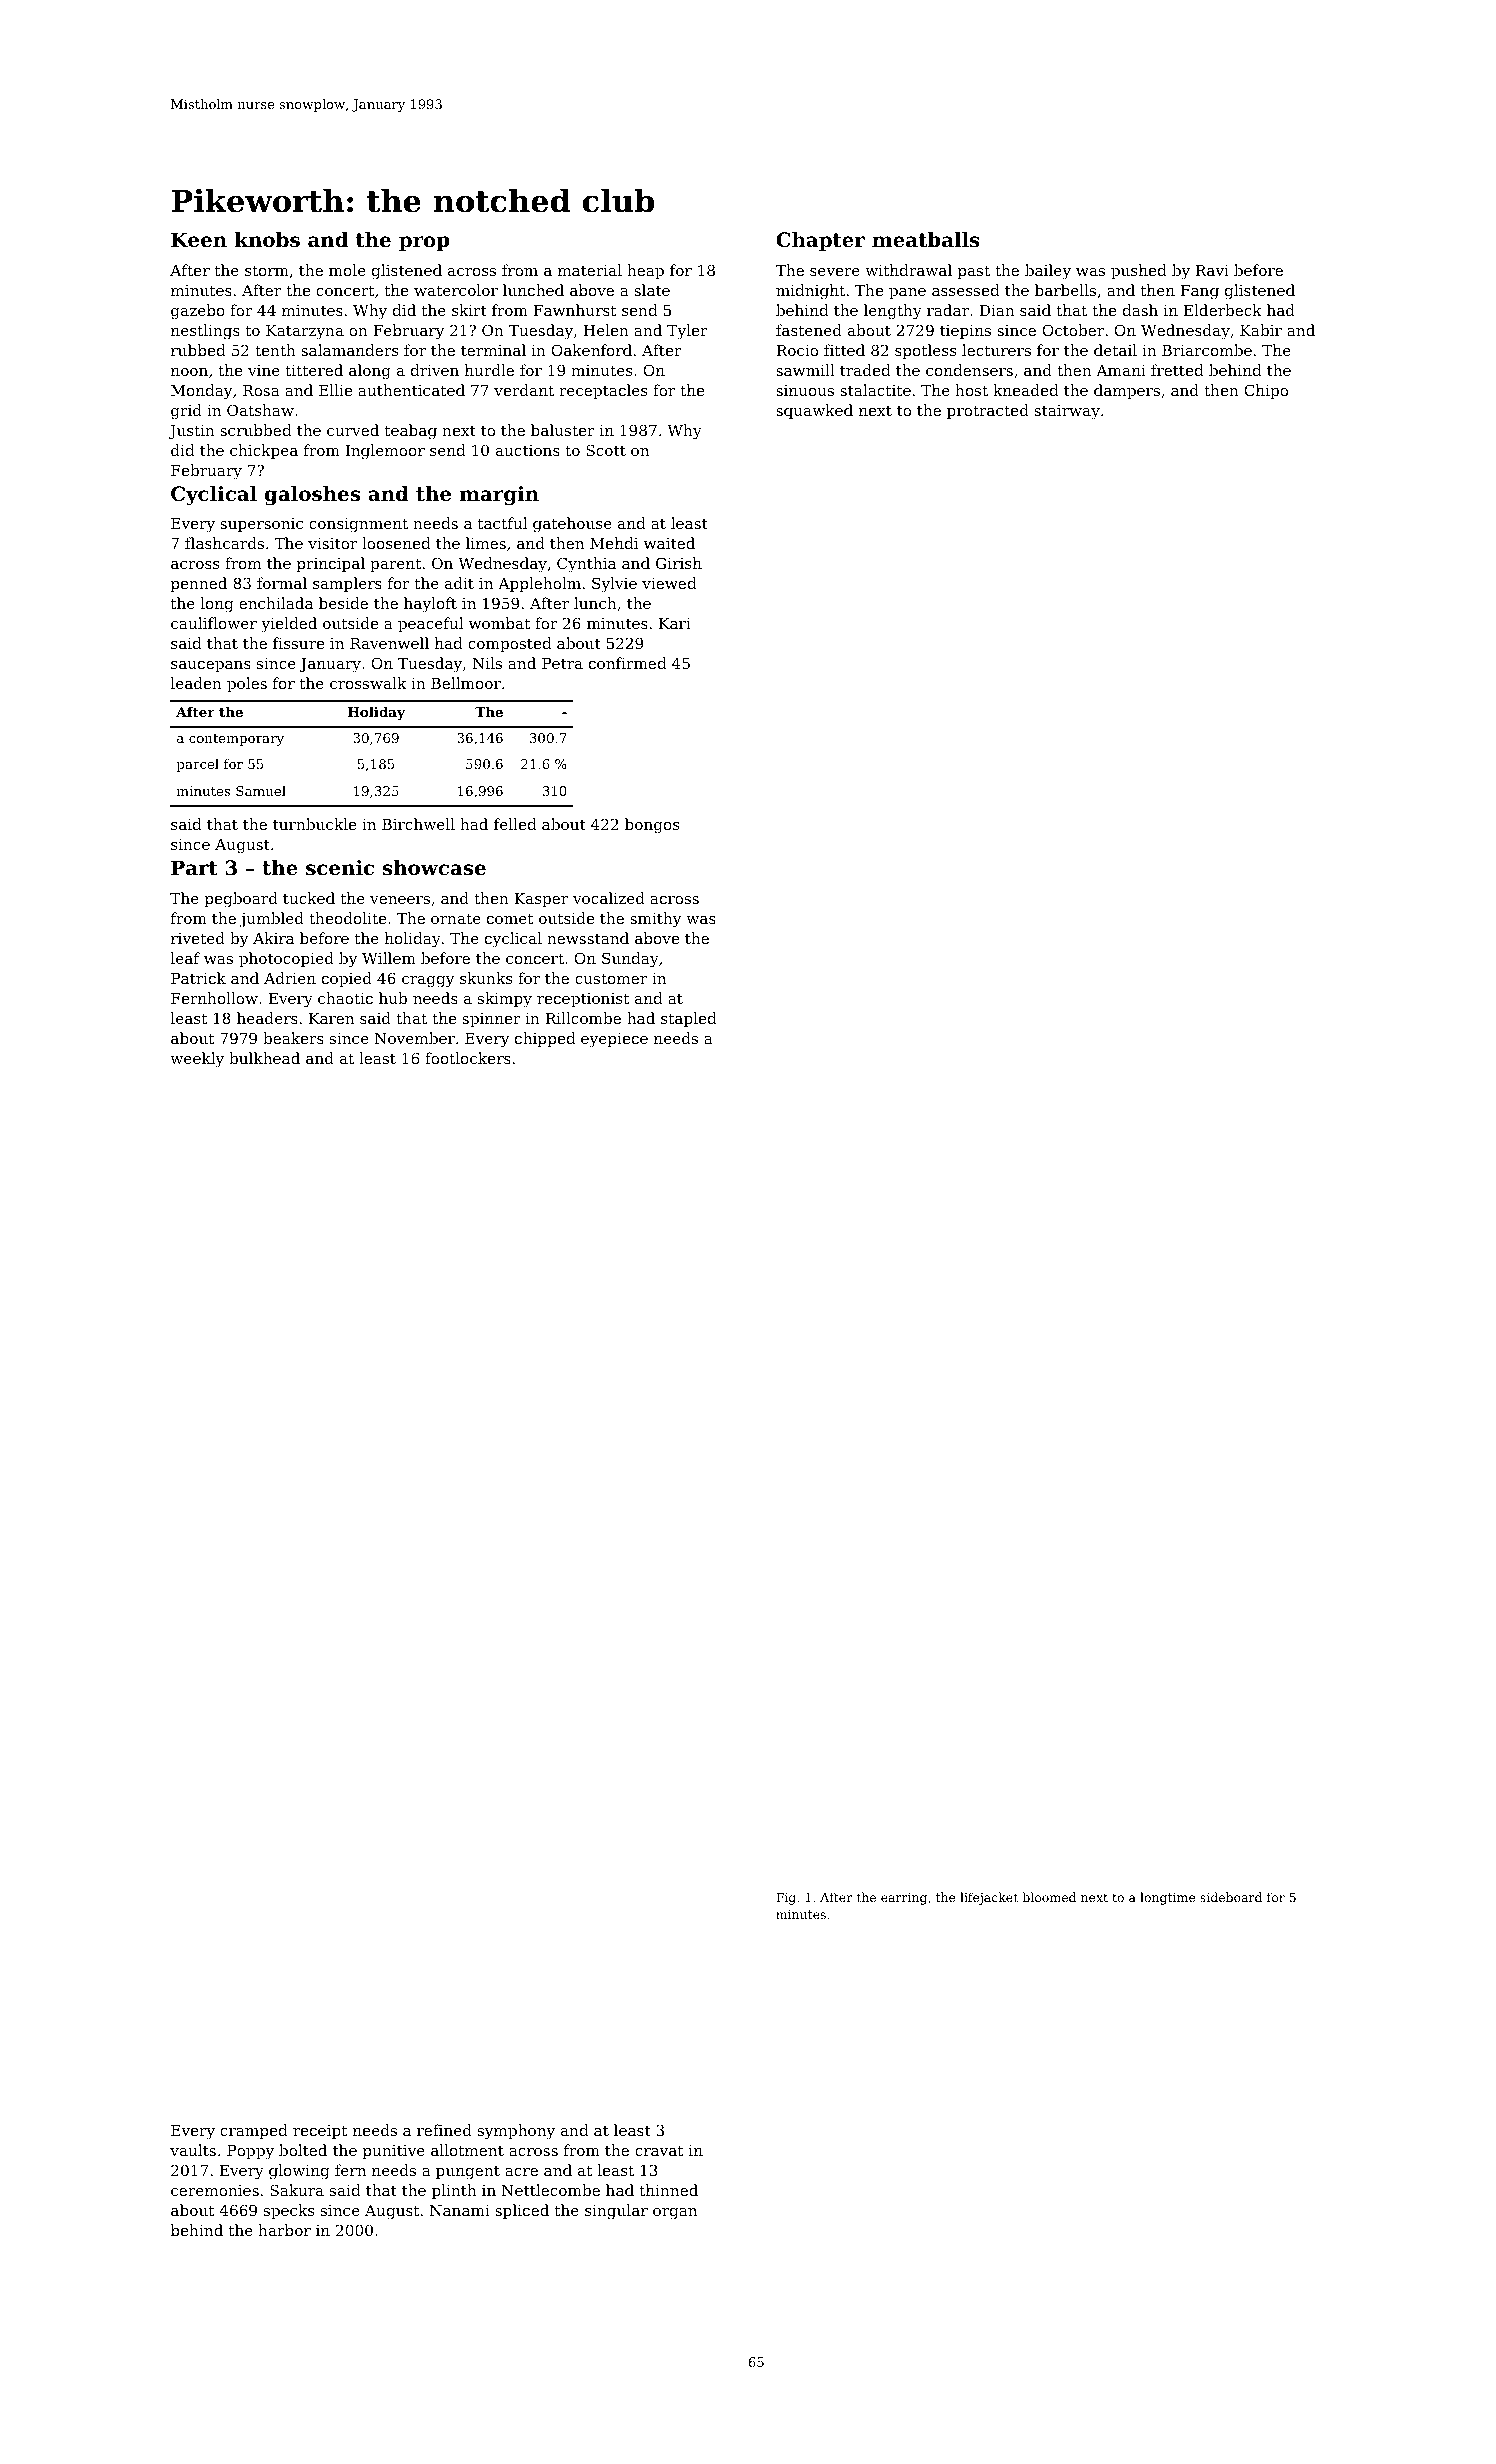 Image resolution: width=1496 pixels, height=2464 pixels. I want to click on knobs, so click(267, 240).
